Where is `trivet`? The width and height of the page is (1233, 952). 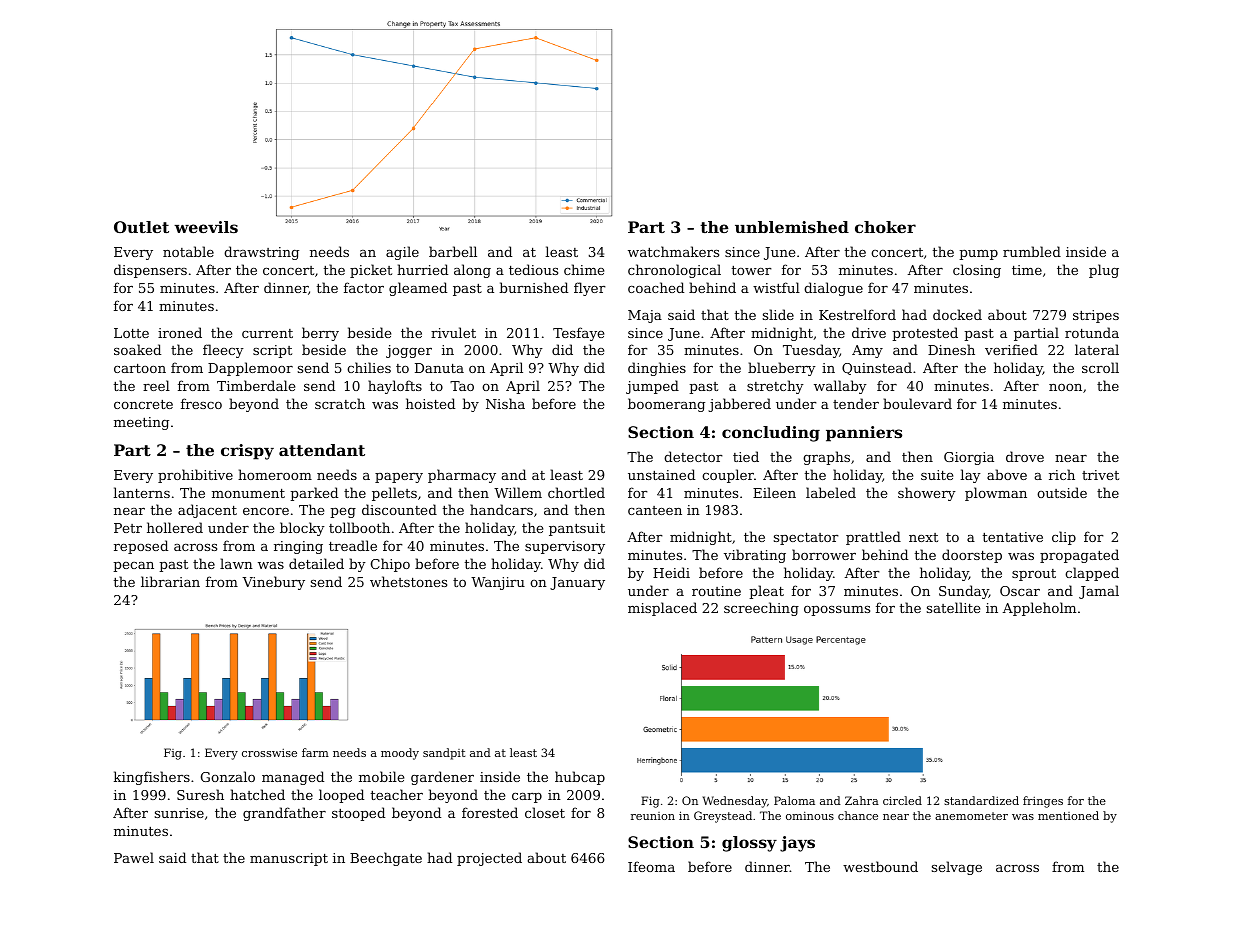 trivet is located at coordinates (1100, 475).
